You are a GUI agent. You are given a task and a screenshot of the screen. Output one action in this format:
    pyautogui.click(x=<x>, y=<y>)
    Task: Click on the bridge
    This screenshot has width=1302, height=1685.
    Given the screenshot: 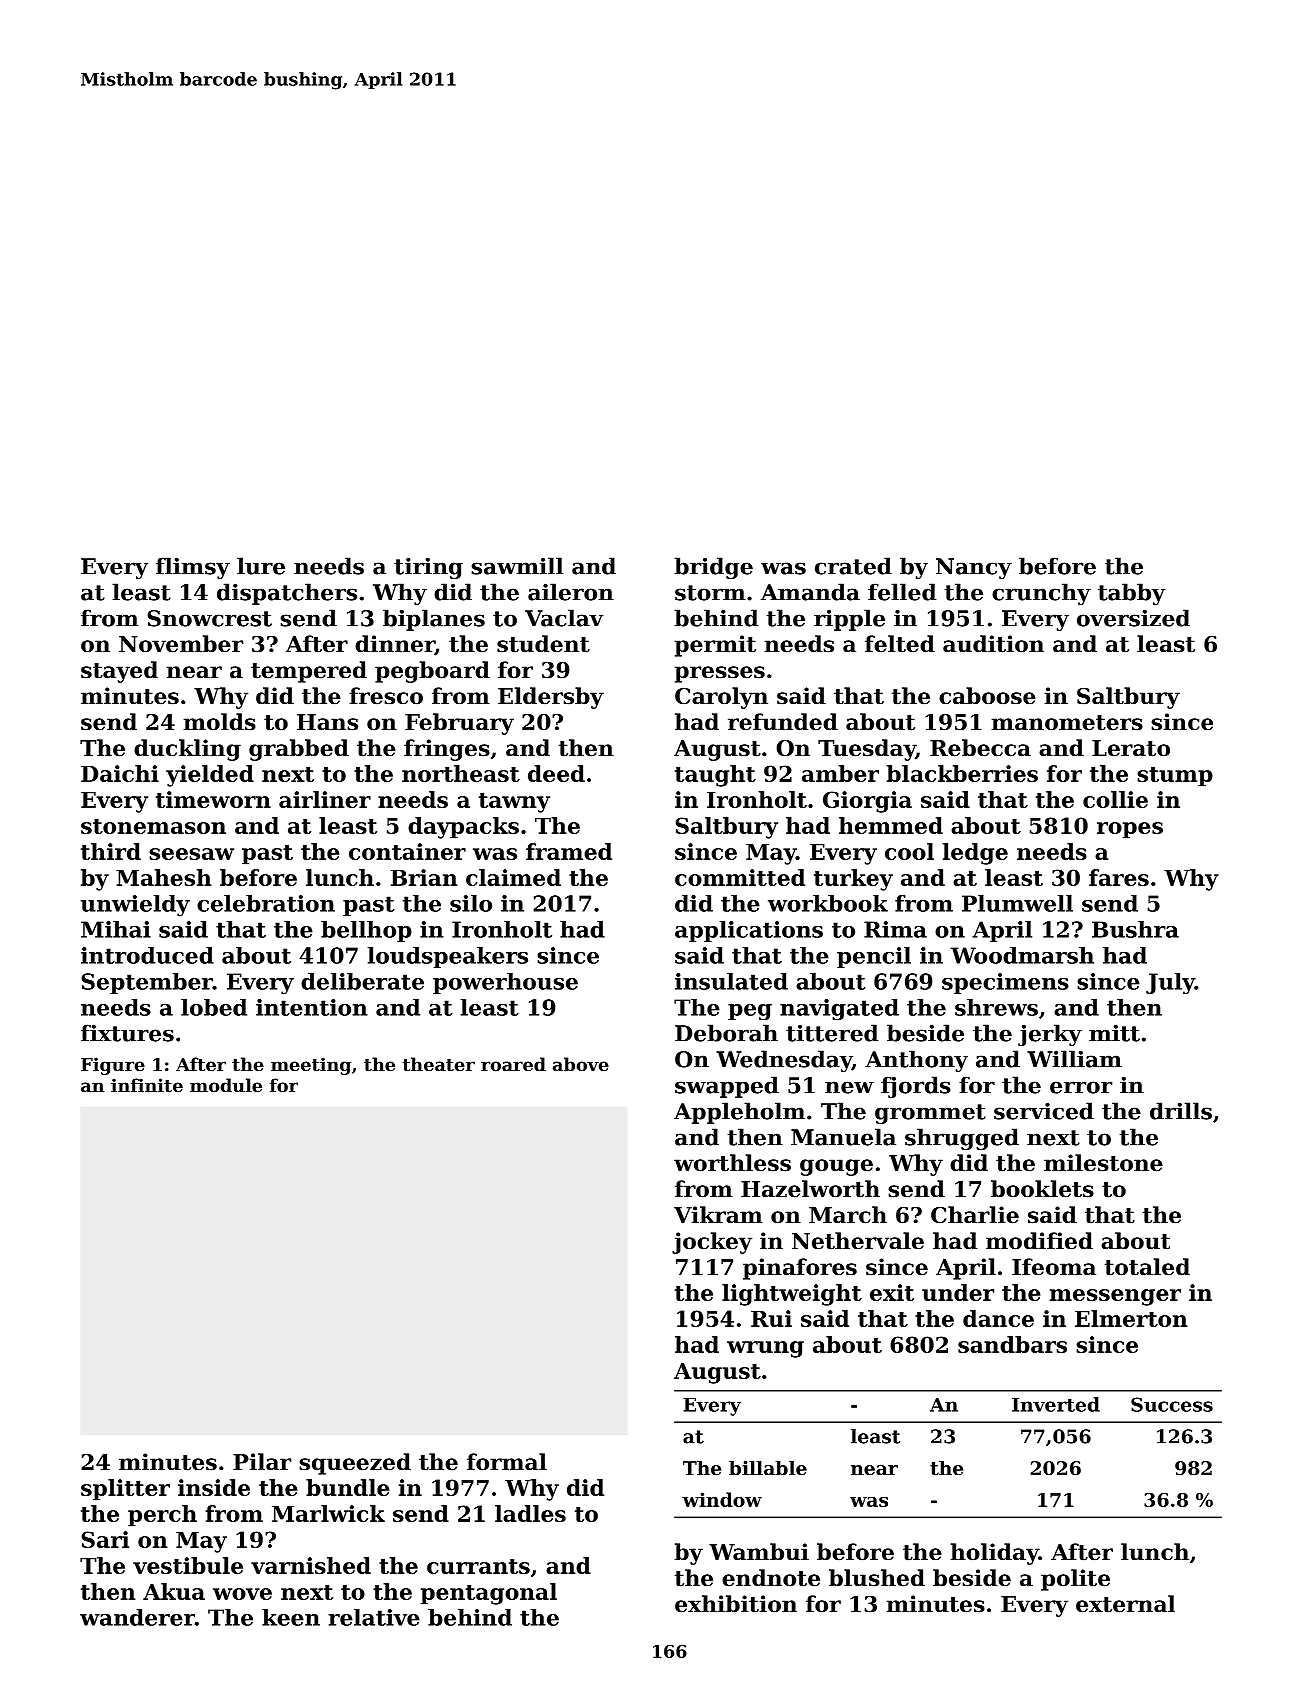 What is the action you would take?
    pyautogui.click(x=713, y=568)
